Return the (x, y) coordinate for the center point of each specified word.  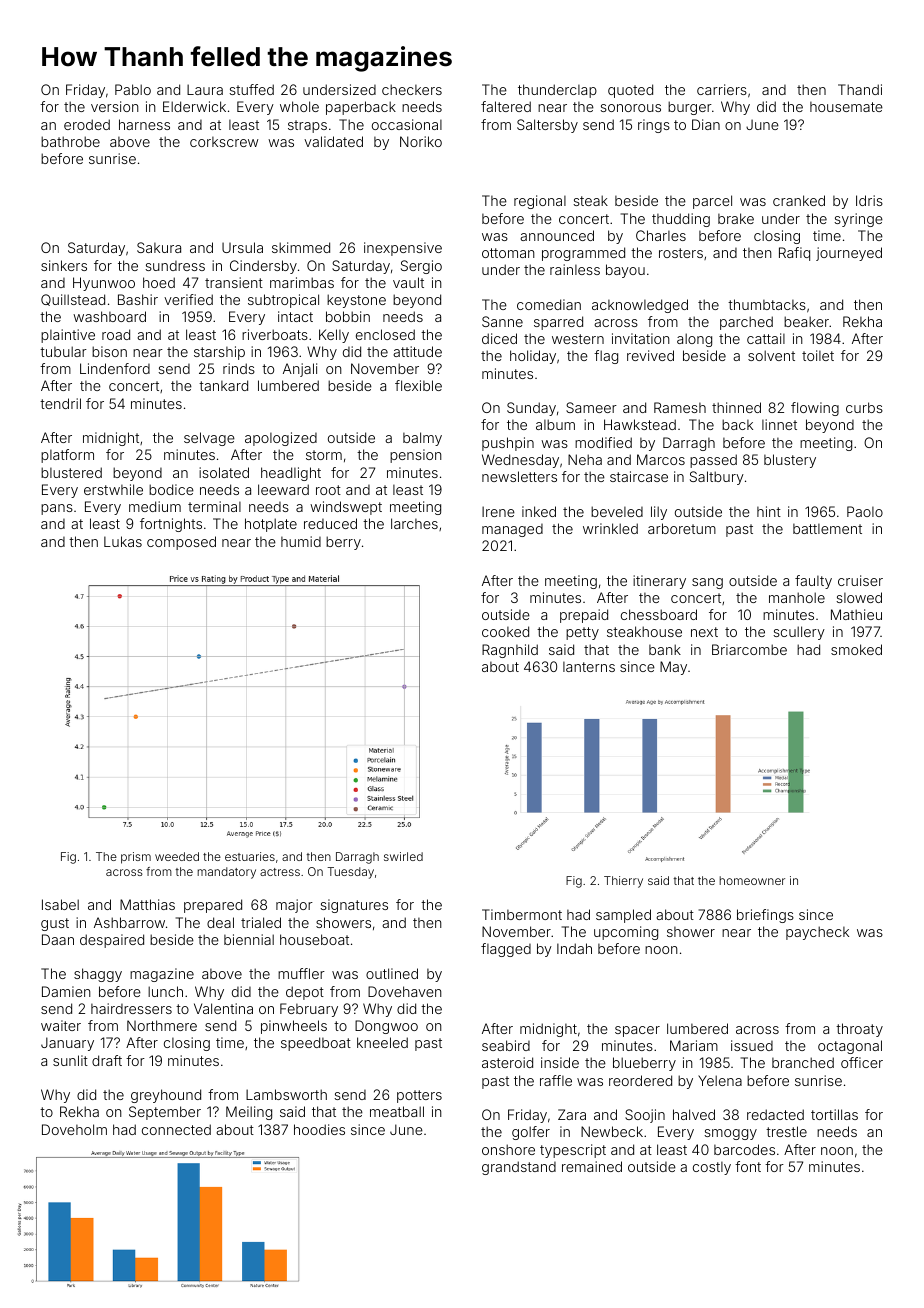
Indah (574, 948)
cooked (505, 631)
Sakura (159, 247)
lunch (165, 991)
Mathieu (856, 614)
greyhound (166, 1096)
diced (499, 338)
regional (540, 202)
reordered (640, 1080)
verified (188, 299)
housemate (846, 107)
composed (181, 543)
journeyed (849, 254)
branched (803, 1062)
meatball (397, 1111)
